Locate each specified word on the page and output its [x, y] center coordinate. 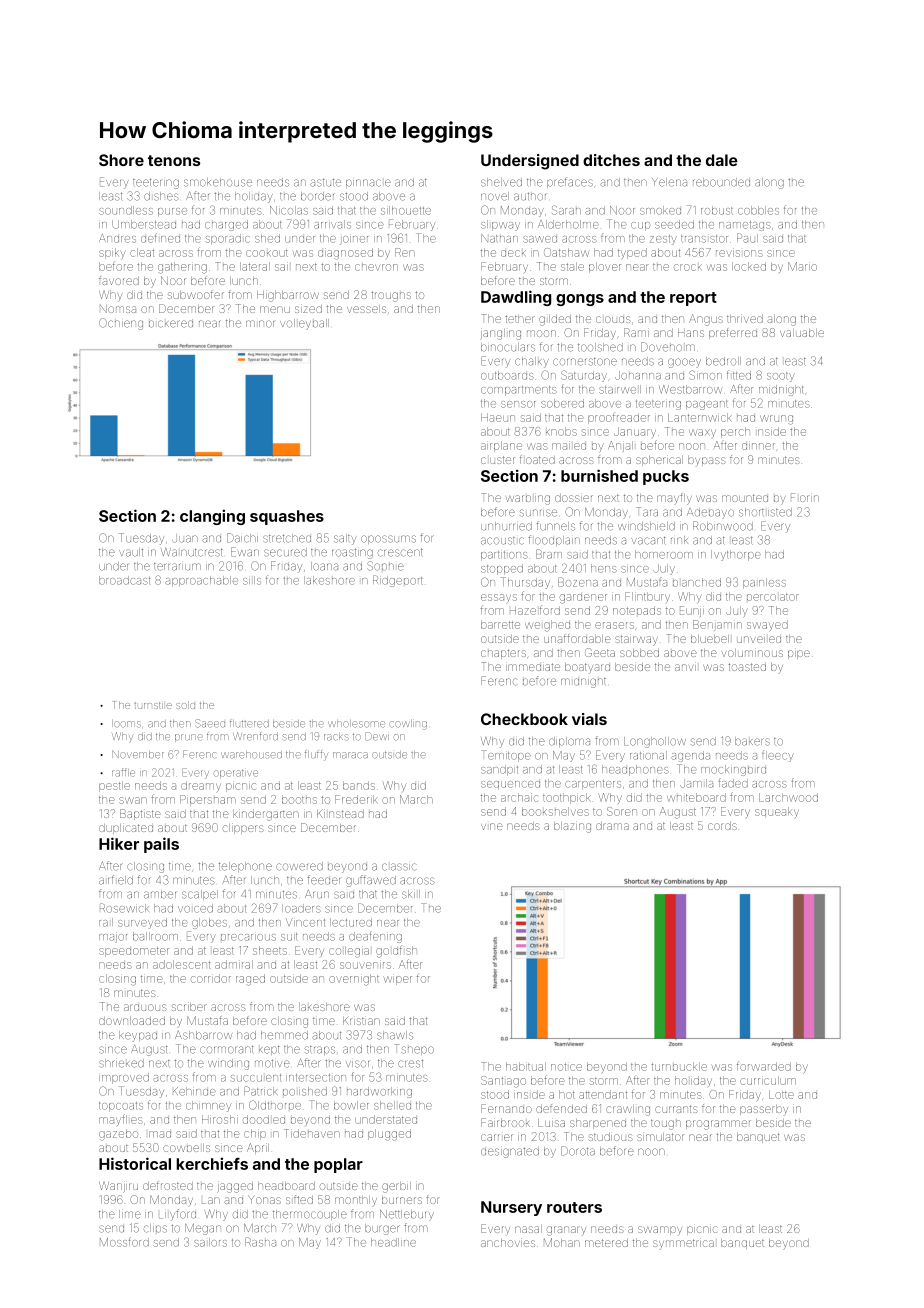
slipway [500, 225]
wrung [776, 420]
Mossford [124, 1242]
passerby [764, 1110]
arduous [145, 1007]
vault [131, 552]
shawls [395, 1035]
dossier [574, 498]
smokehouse [218, 182]
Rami [636, 332]
